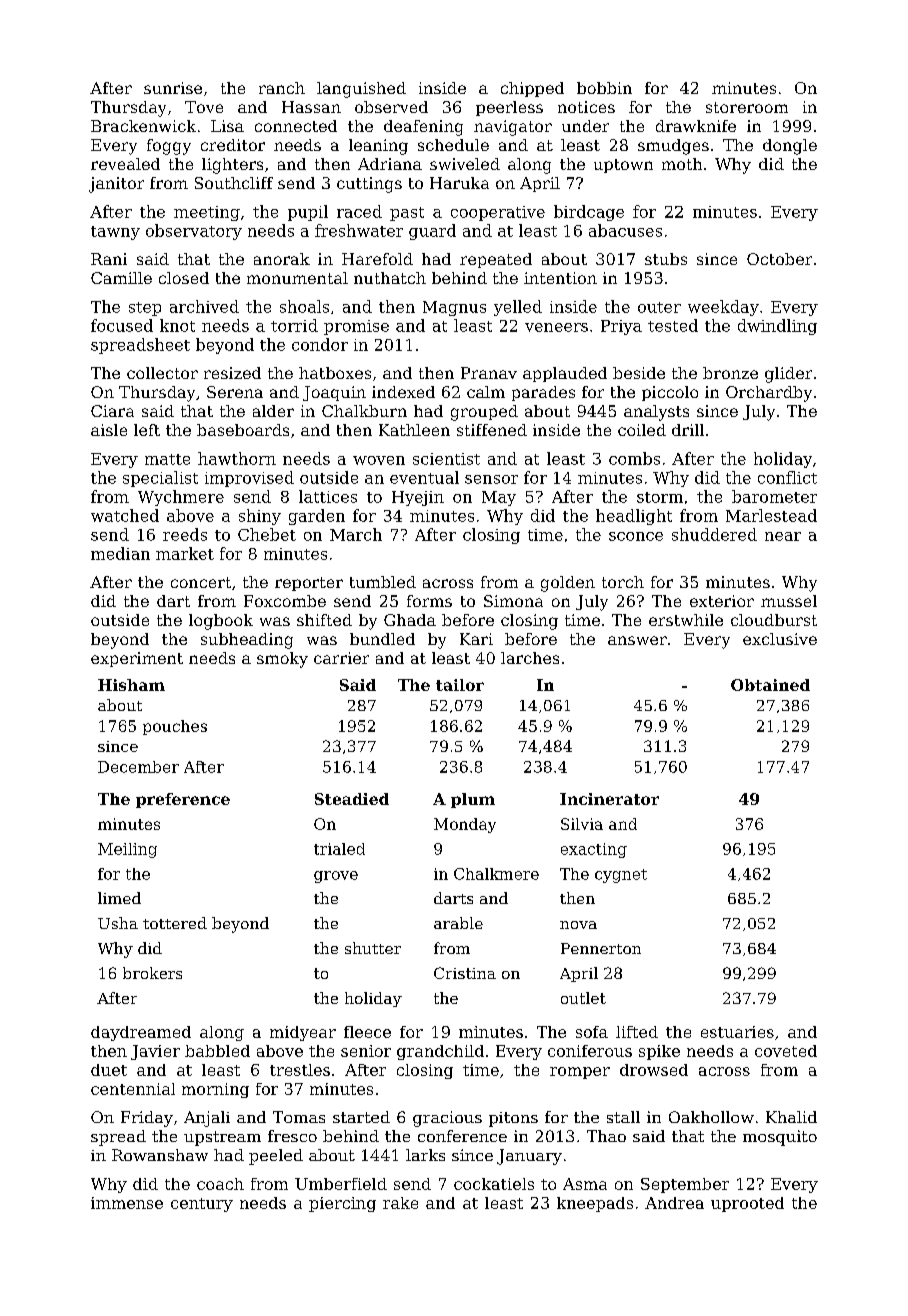 The width and height of the image is (908, 1316). Describe the element at coordinates (682, 164) in the image. I see `moth` at that location.
